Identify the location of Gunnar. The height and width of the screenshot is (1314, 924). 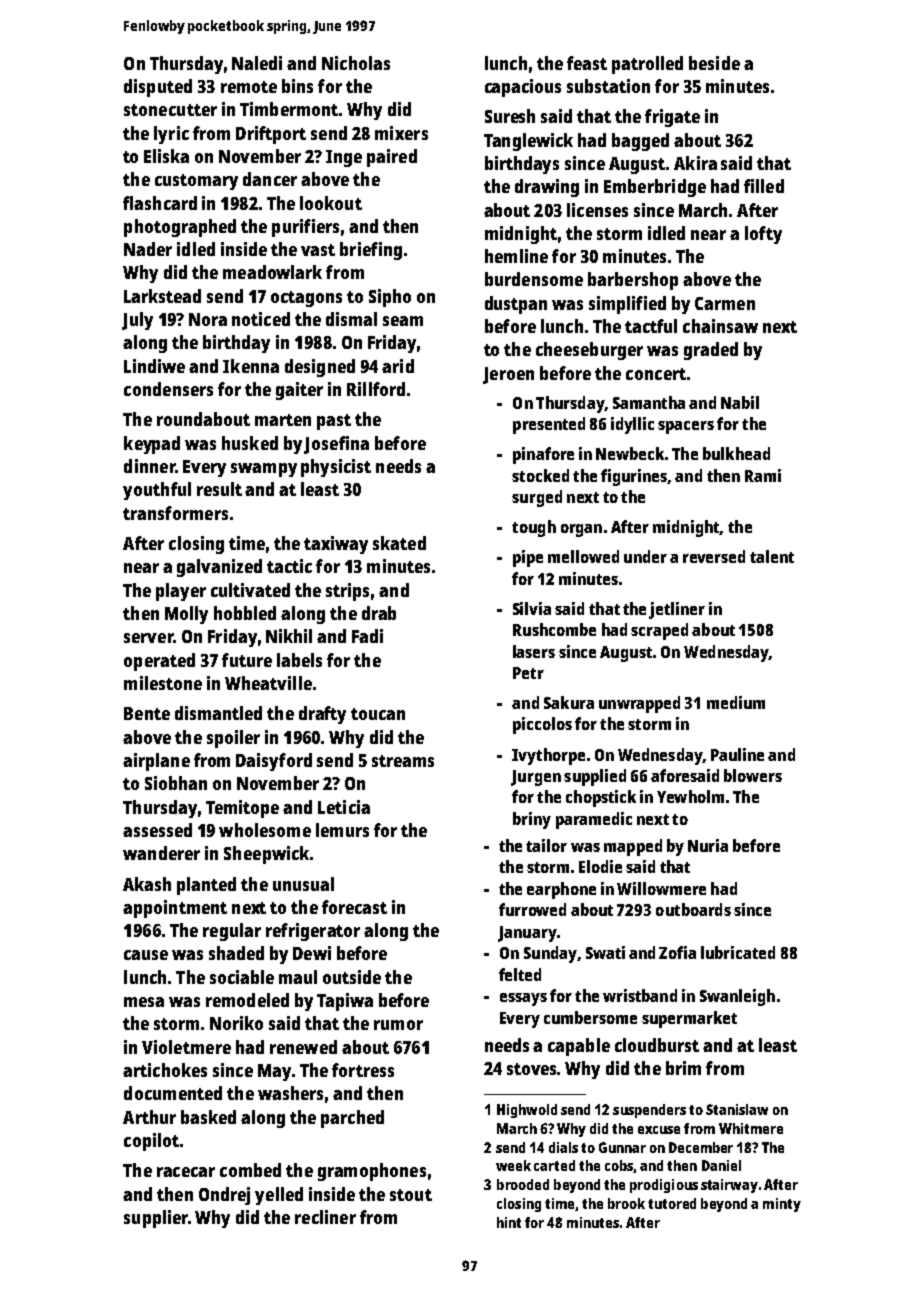
(622, 1147).
